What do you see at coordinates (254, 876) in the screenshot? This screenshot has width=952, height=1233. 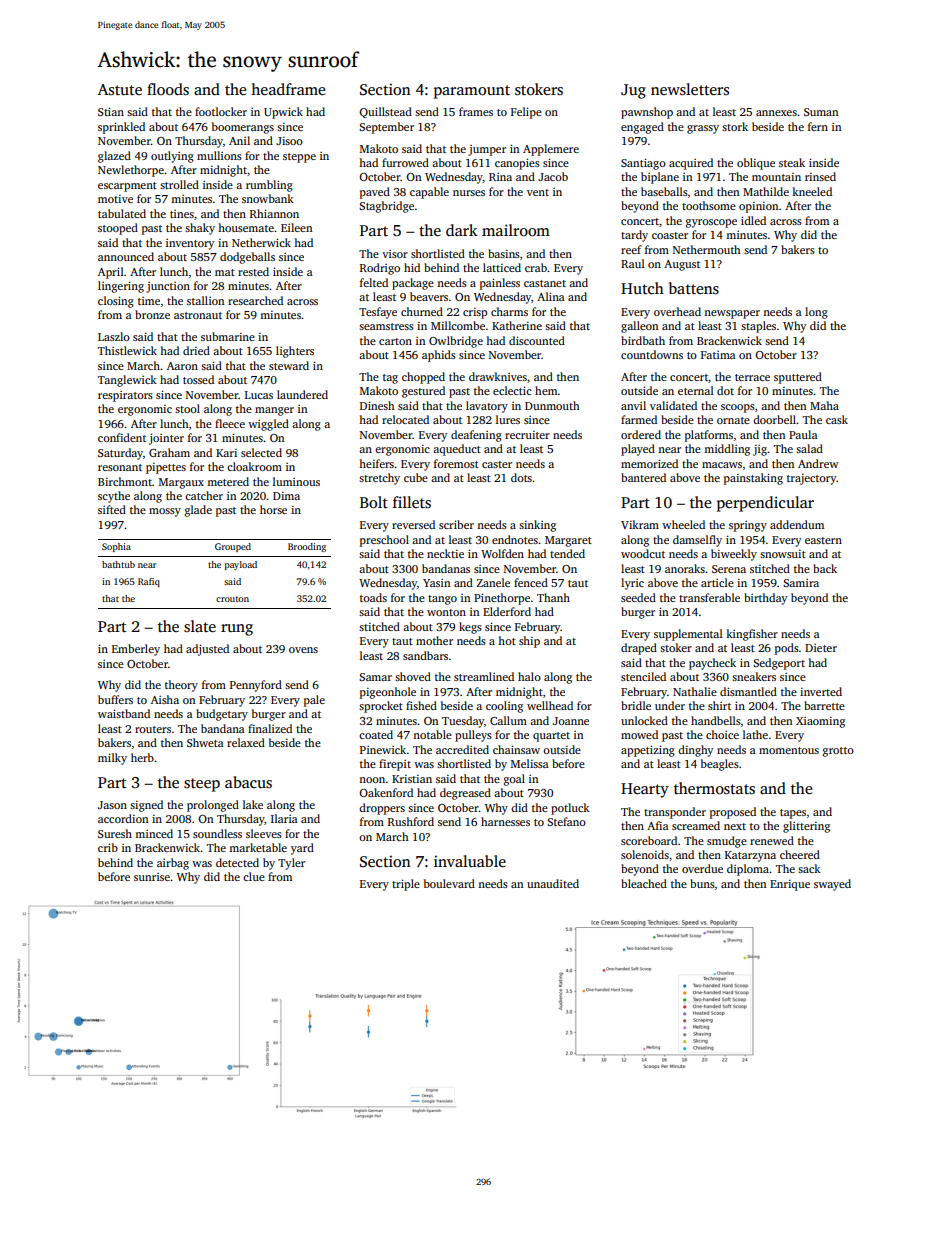 I see `clue` at bounding box center [254, 876].
